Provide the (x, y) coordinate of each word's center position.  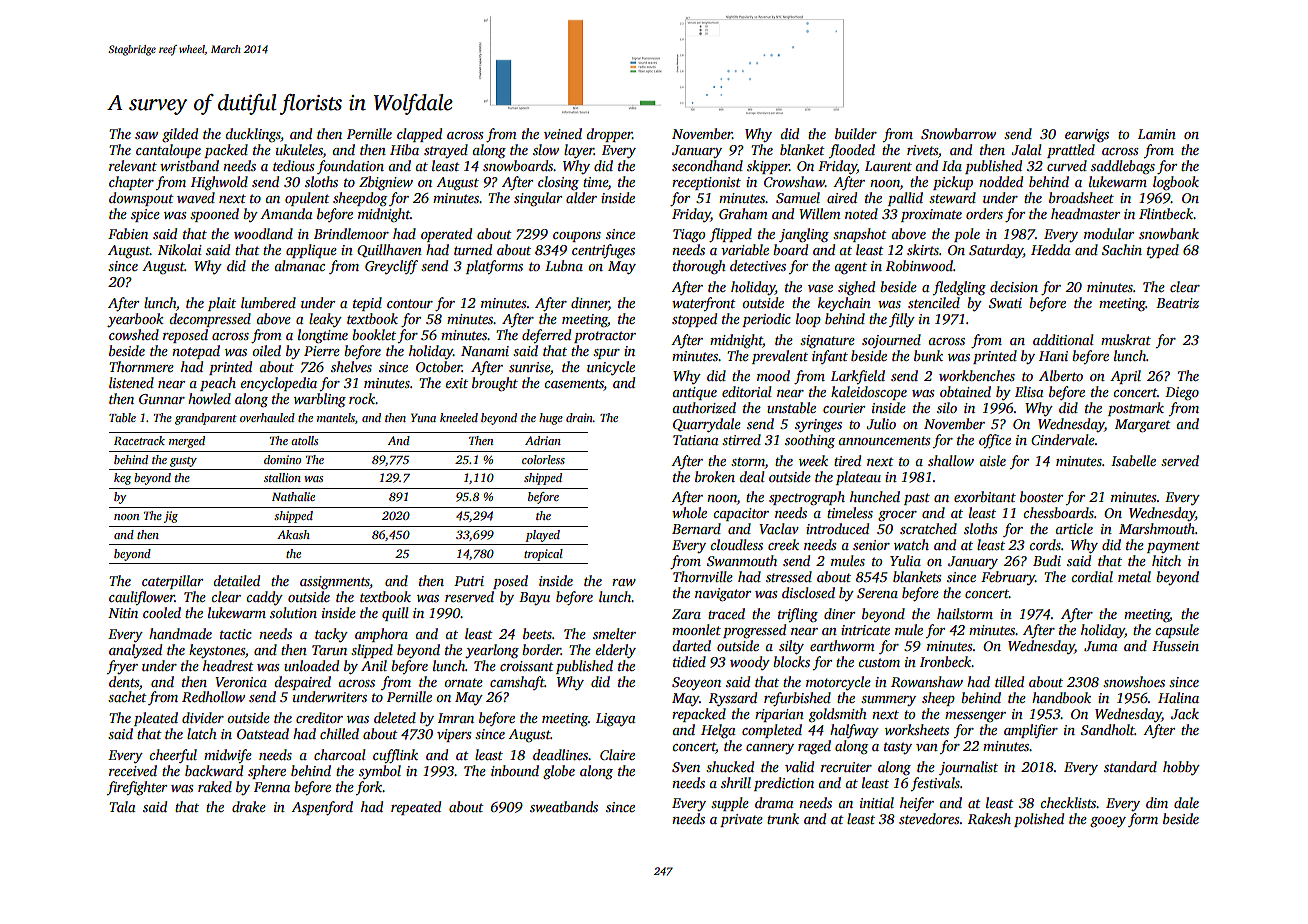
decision (1014, 286)
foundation (350, 167)
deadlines (560, 754)
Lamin (1157, 134)
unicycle (611, 368)
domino (282, 459)
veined (563, 133)
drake (249, 806)
